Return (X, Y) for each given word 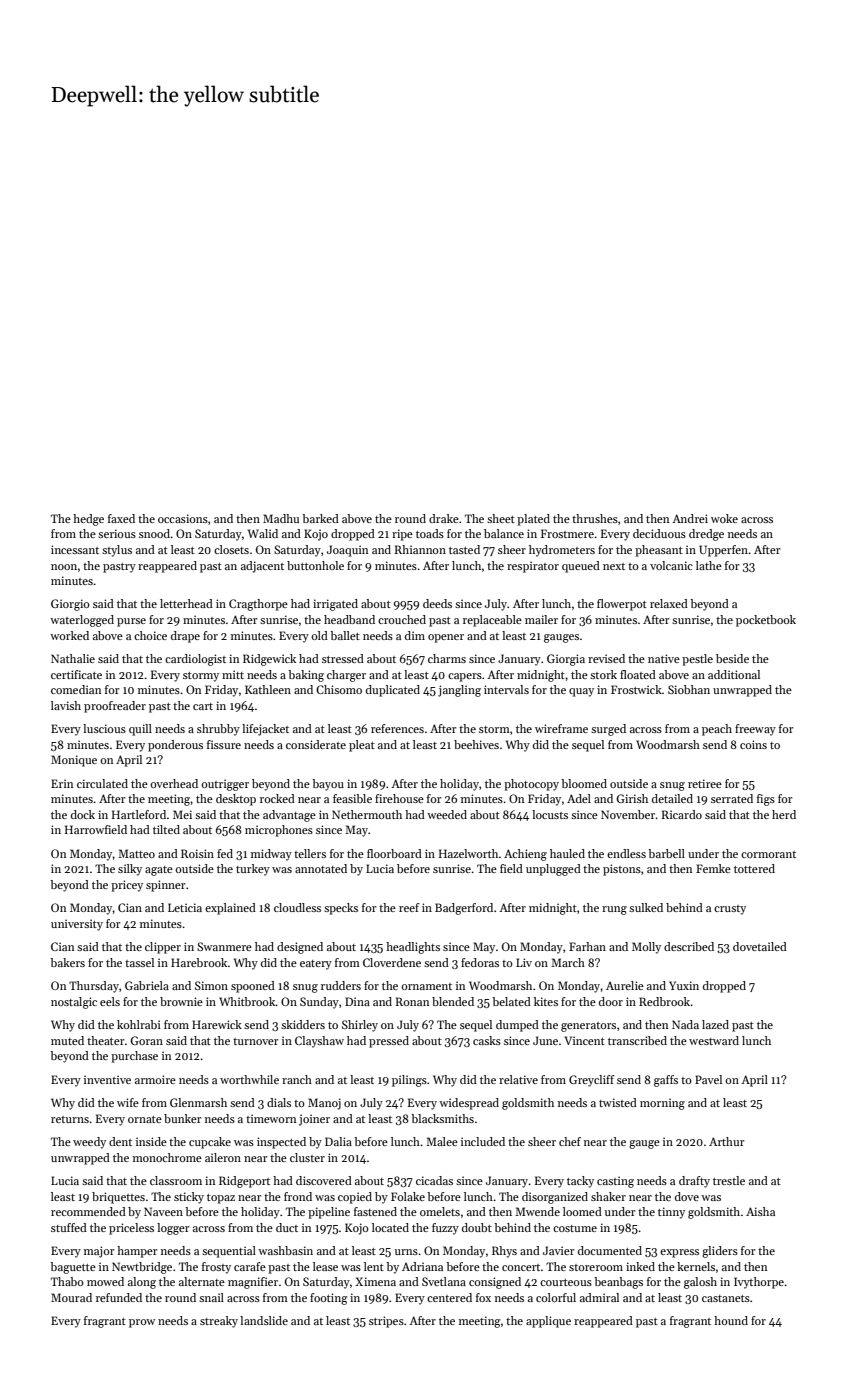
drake (444, 518)
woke (724, 518)
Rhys (504, 1252)
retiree (705, 783)
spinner (165, 886)
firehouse (399, 798)
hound (731, 1320)
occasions (183, 518)
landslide (264, 1320)
